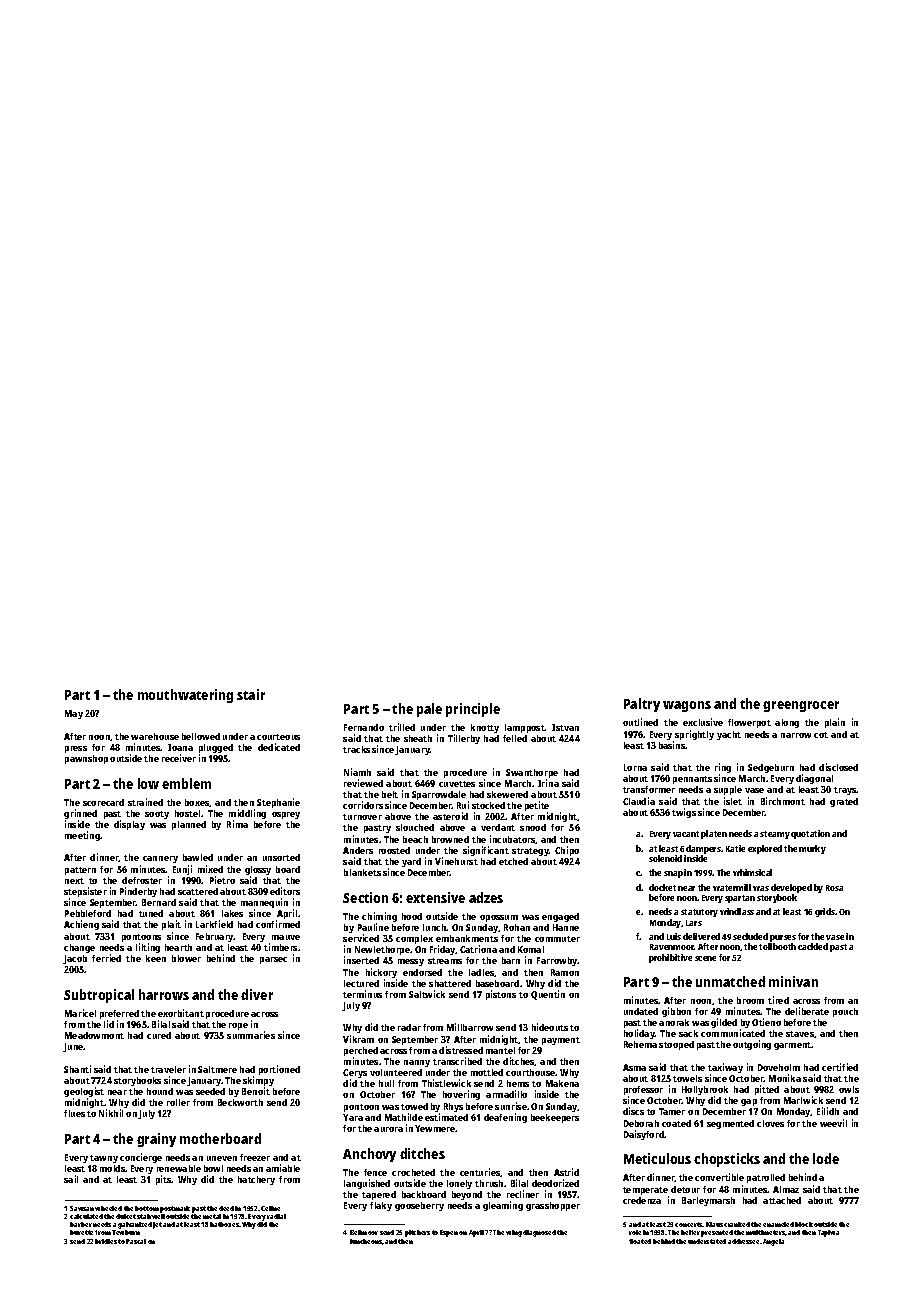  I want to click on Pascal, so click(136, 1241).
